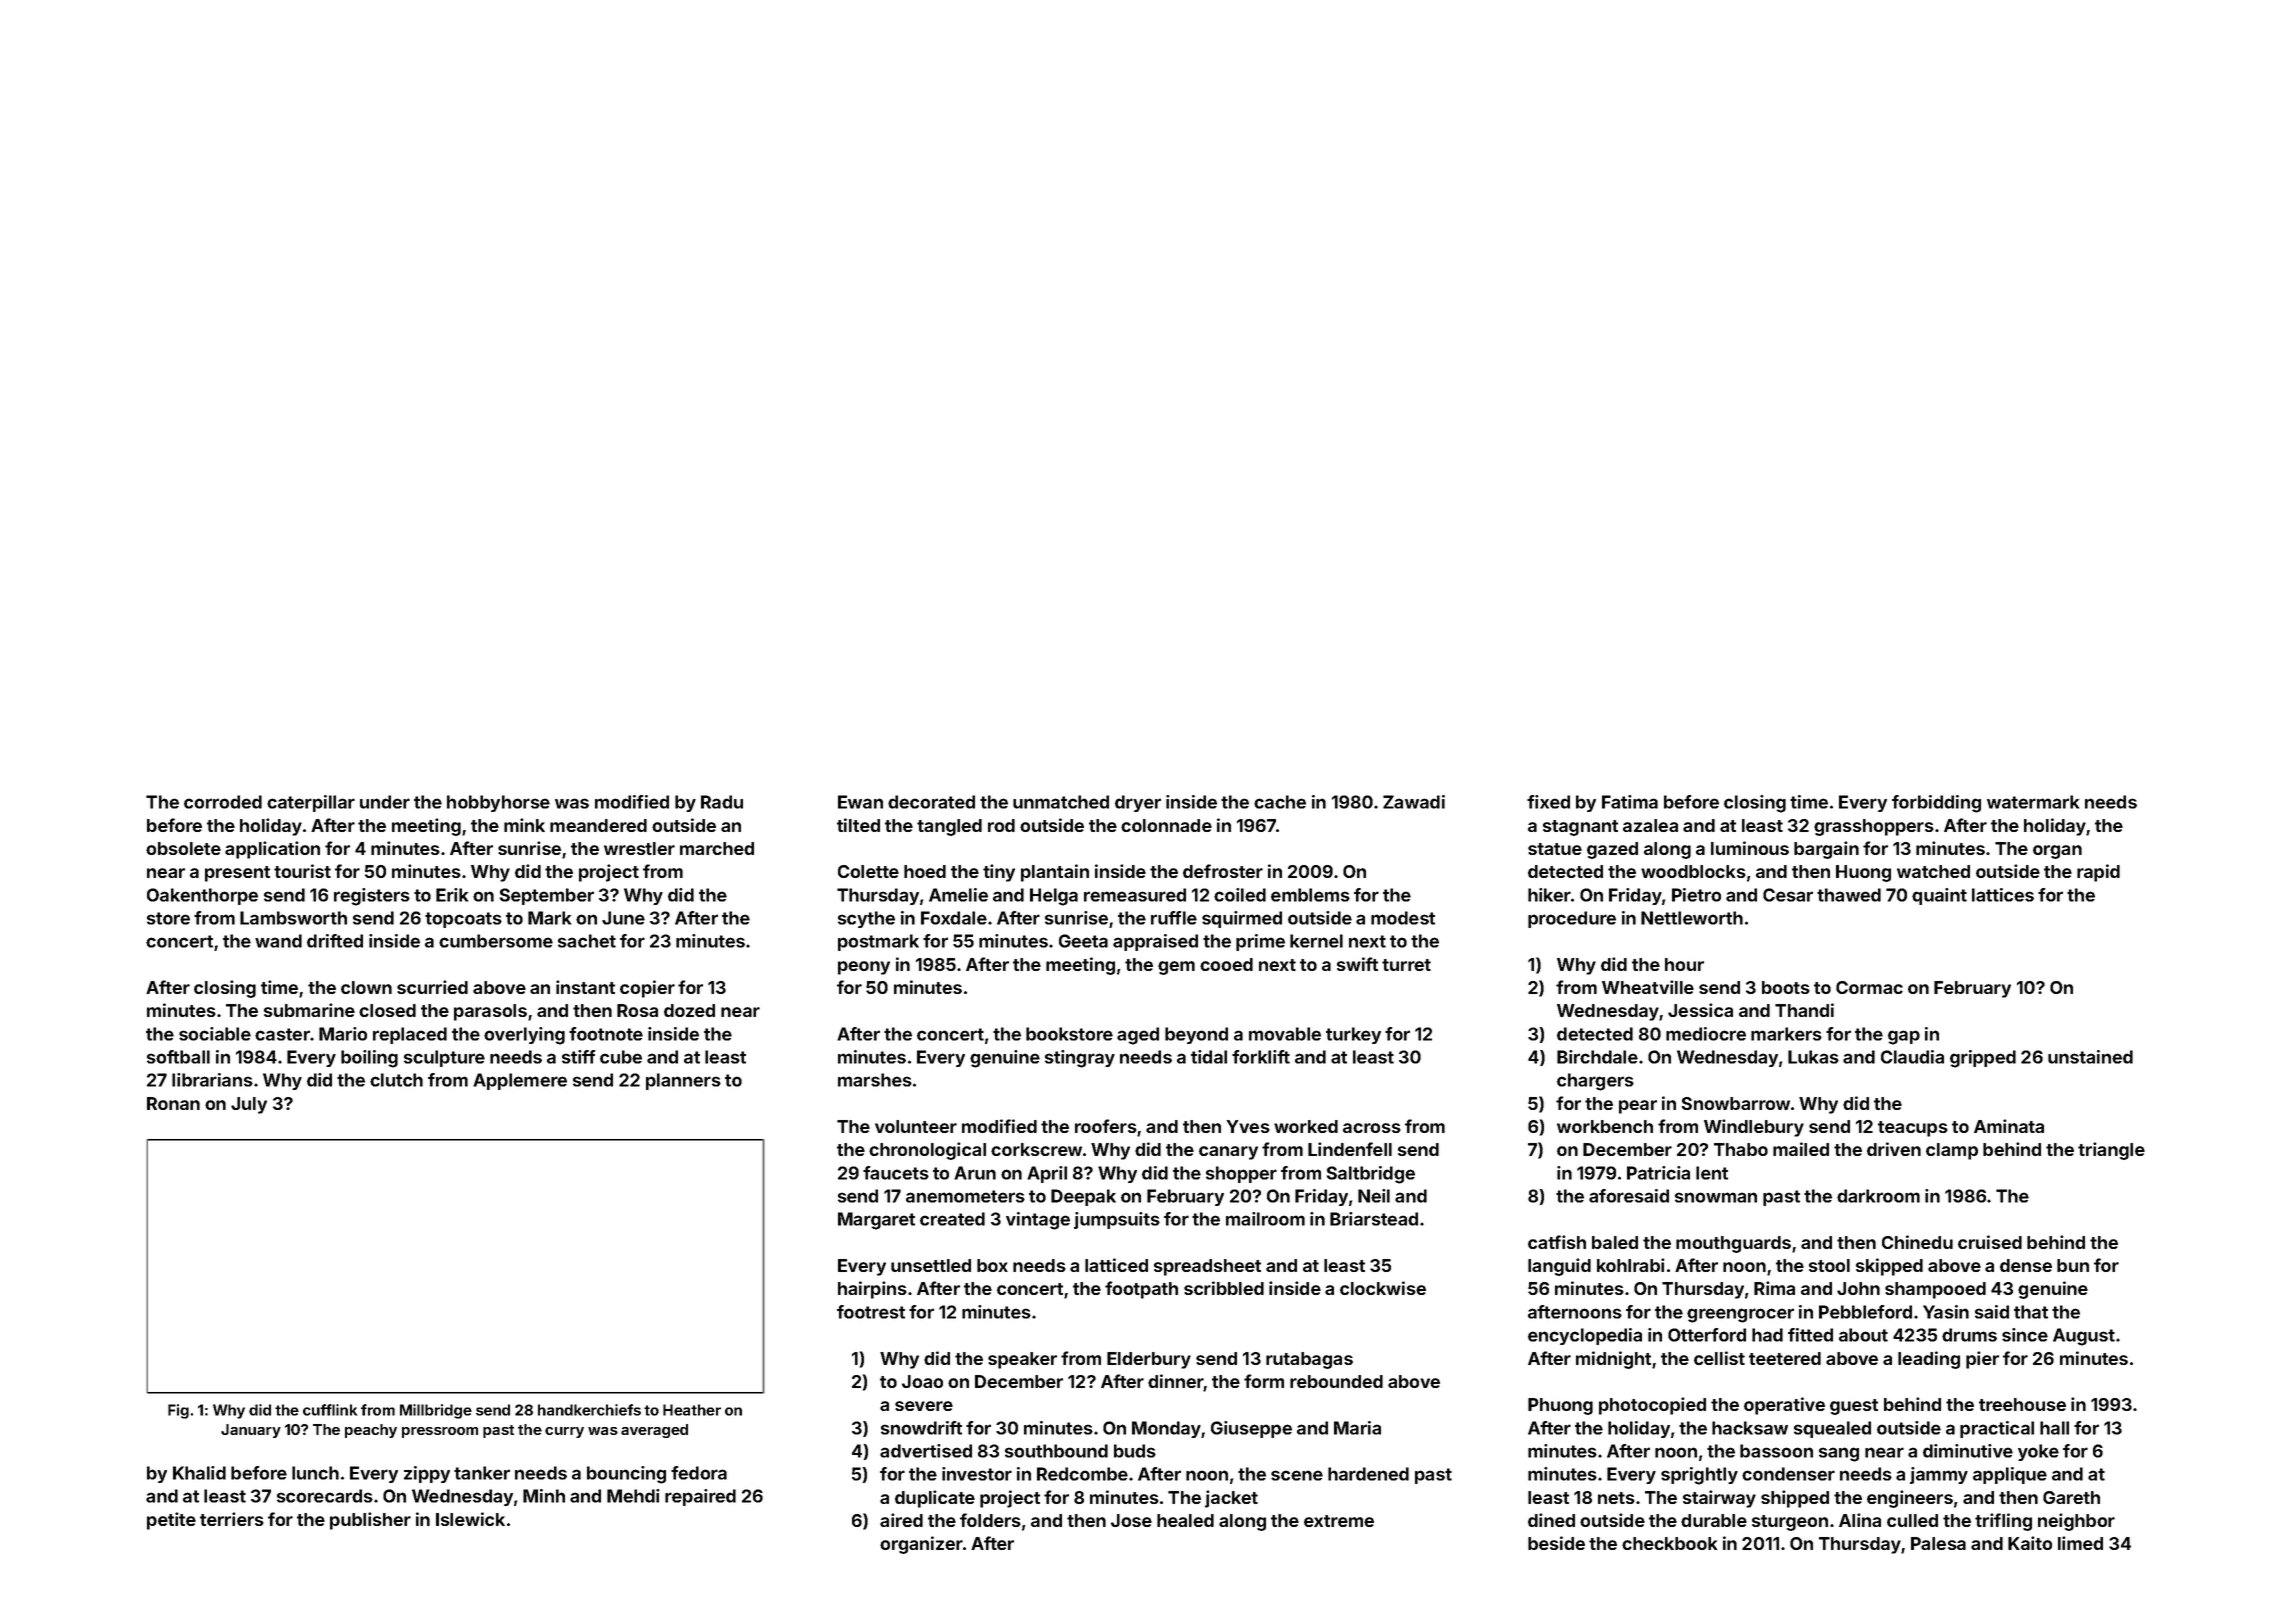 Image resolution: width=2292 pixels, height=1620 pixels. Describe the element at coordinates (1804, 1010) in the page. I see `Thandi` at that location.
